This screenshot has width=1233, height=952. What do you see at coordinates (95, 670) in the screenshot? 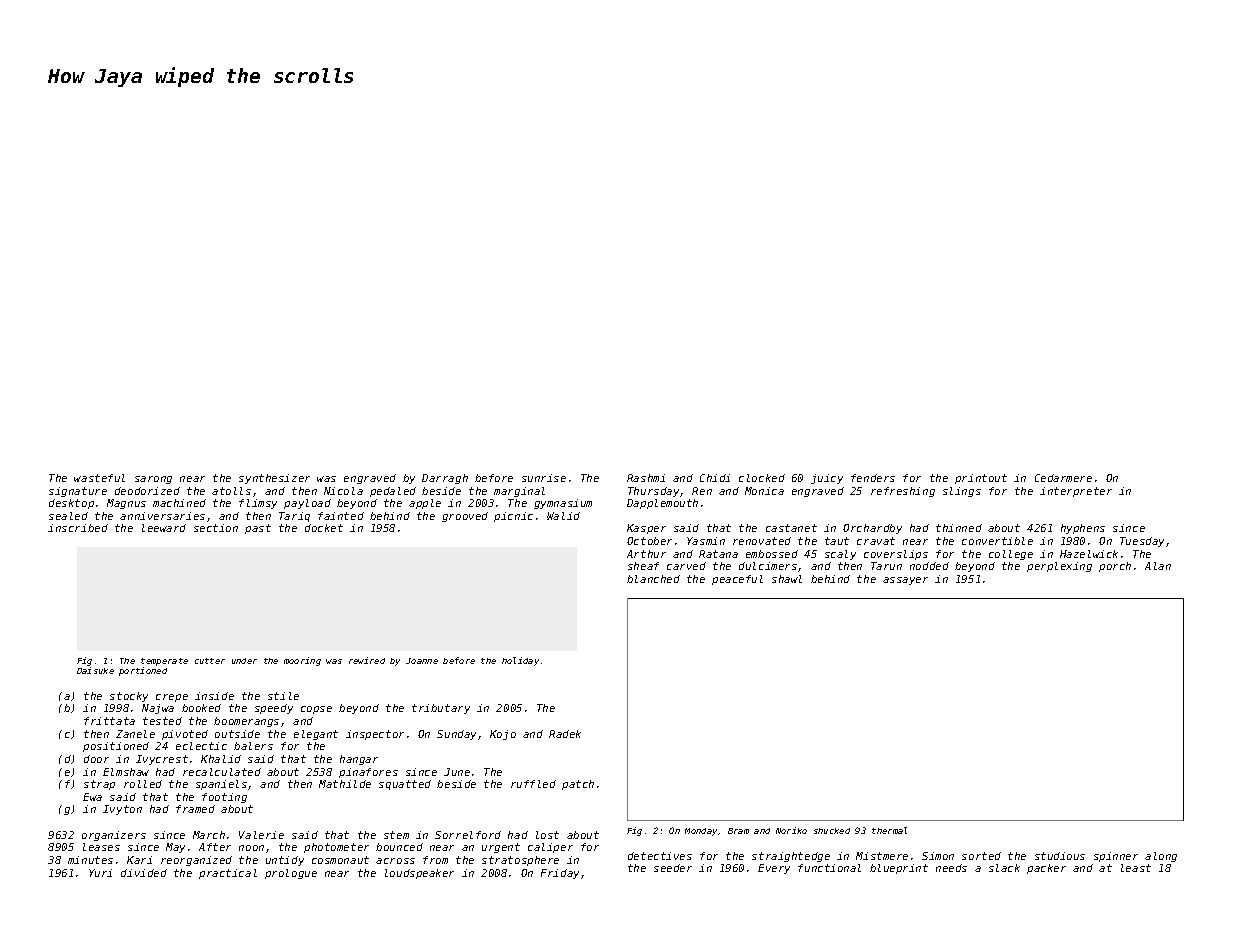
I see `Daisuke` at bounding box center [95, 670].
